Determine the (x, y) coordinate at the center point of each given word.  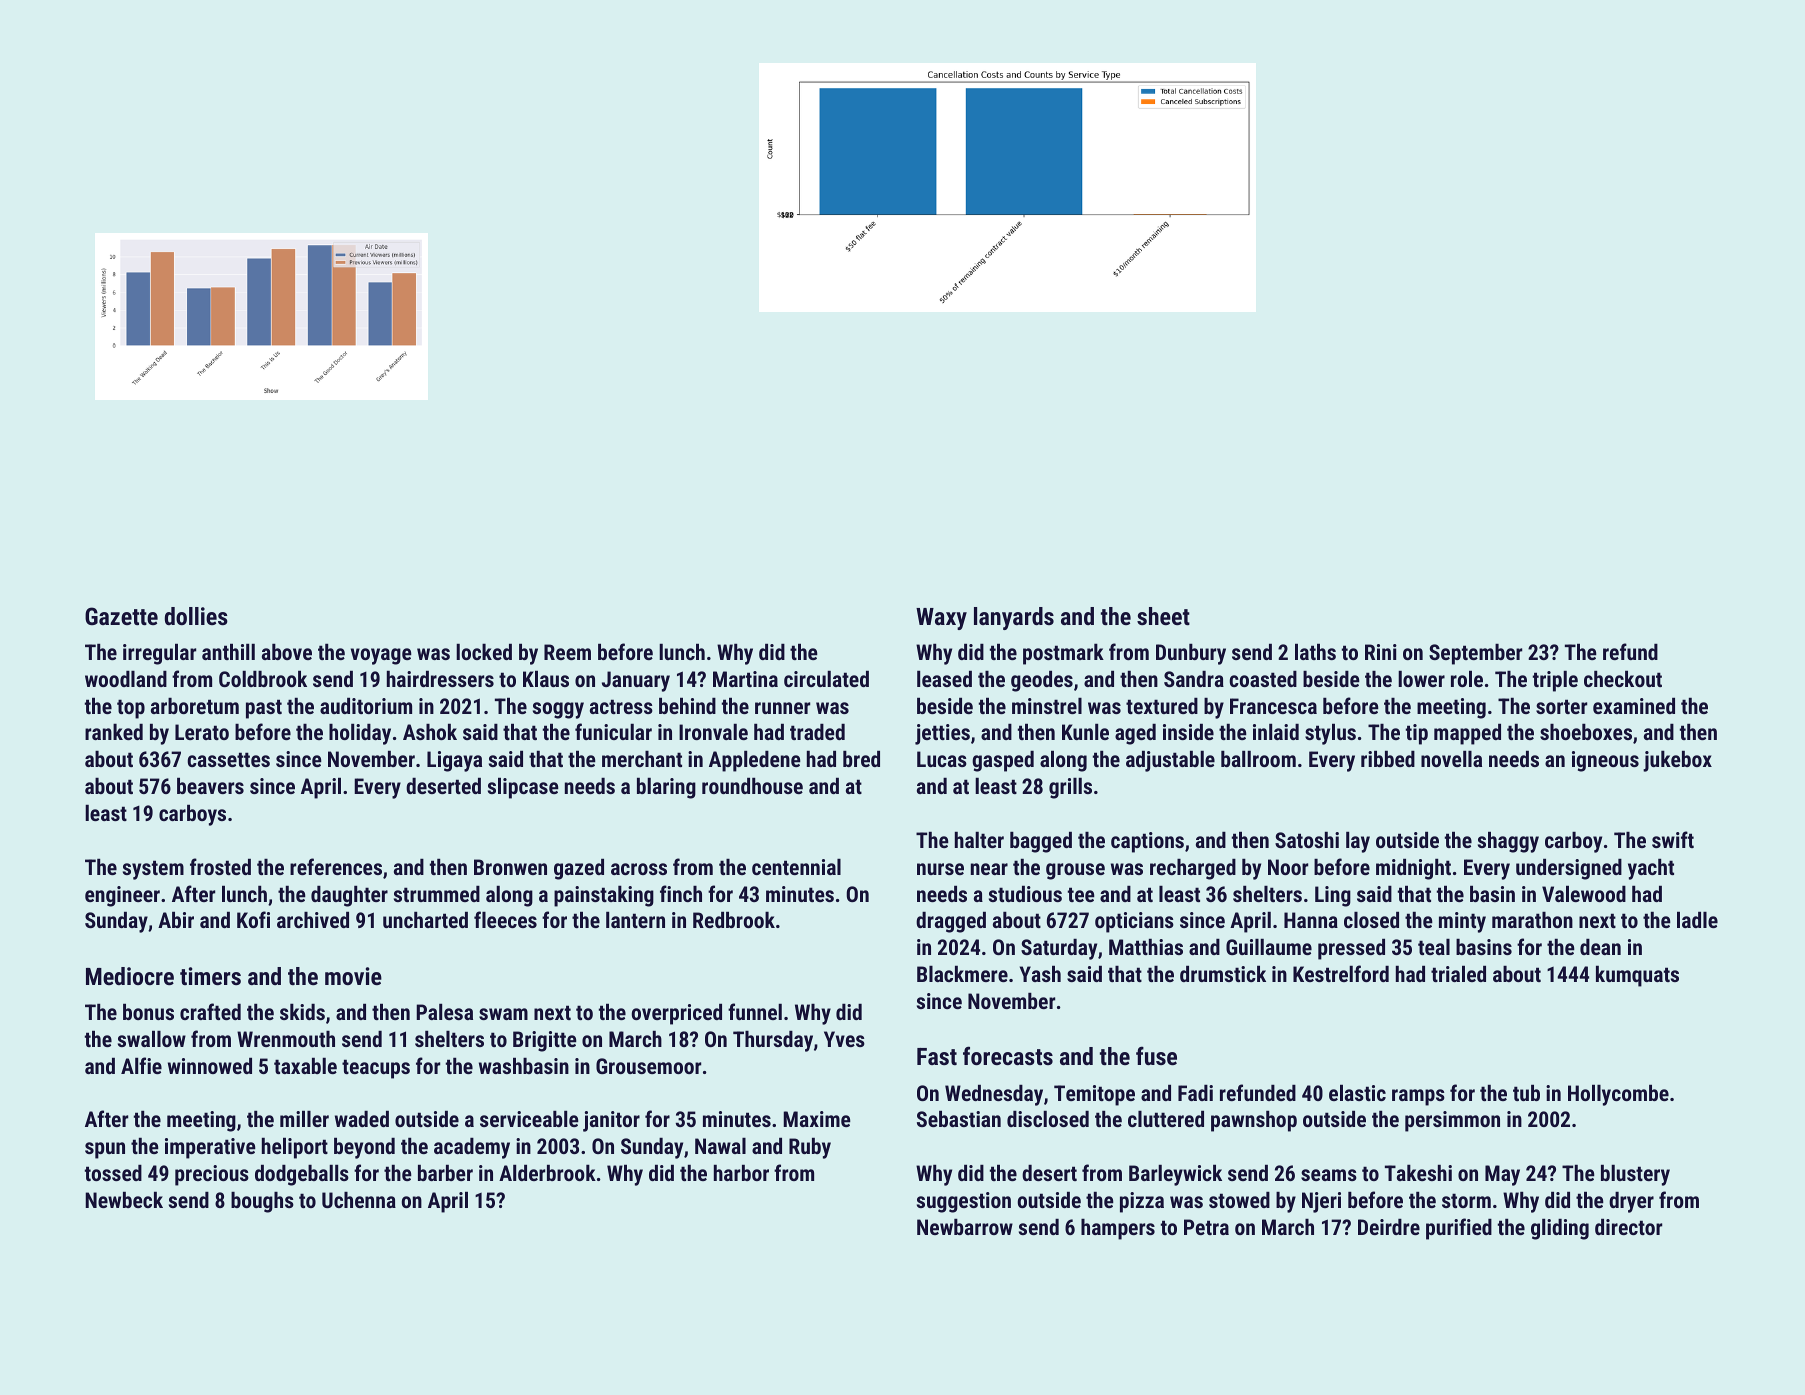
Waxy (941, 619)
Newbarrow (965, 1227)
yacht (1651, 869)
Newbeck (124, 1199)
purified (1459, 1229)
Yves (844, 1039)
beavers (210, 786)
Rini (1381, 652)
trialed (1458, 974)
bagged (1041, 842)
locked (484, 651)
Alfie (141, 1065)
